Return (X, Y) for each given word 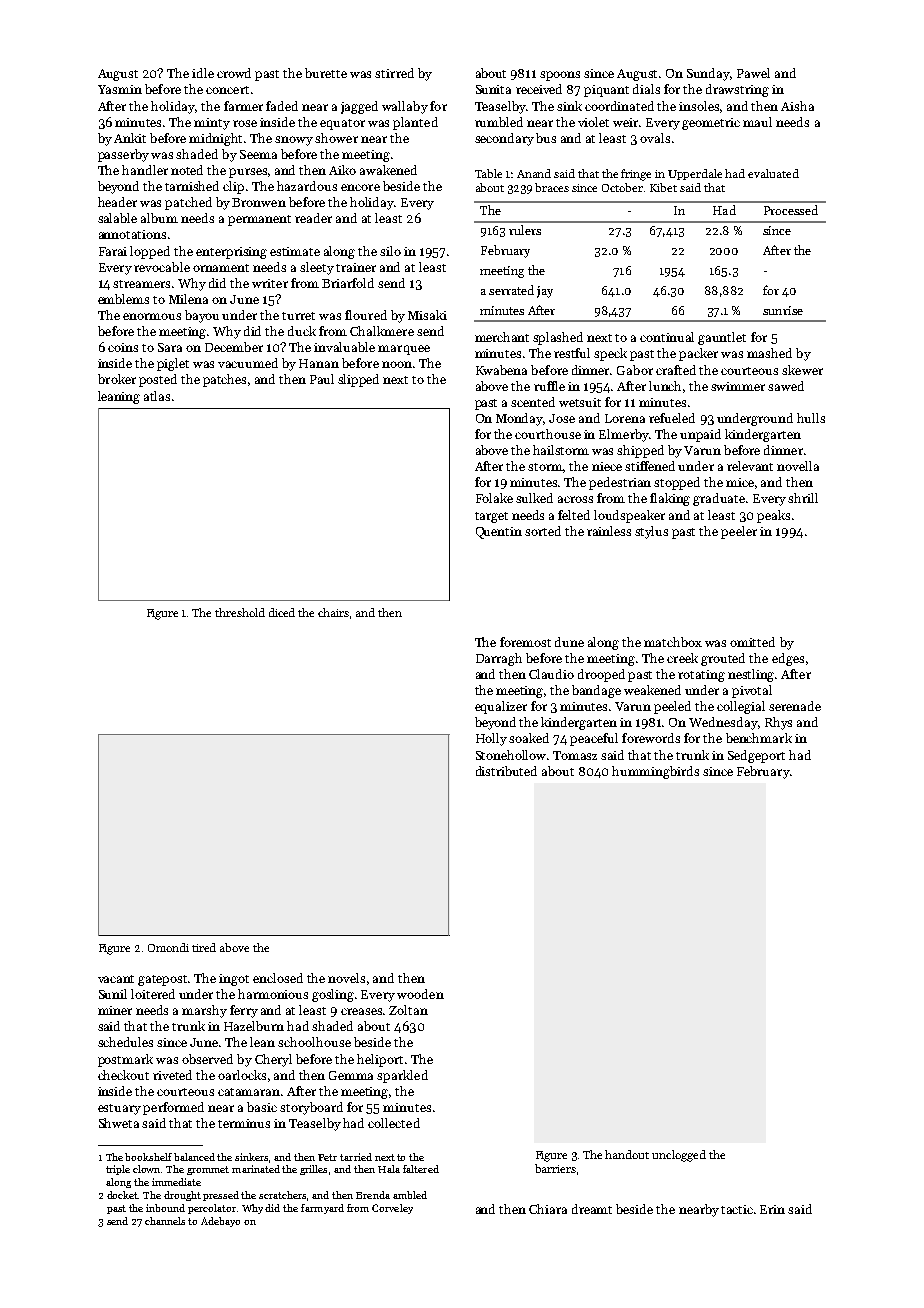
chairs (333, 612)
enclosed (278, 978)
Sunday (708, 74)
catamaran (249, 1092)
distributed (506, 771)
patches (224, 380)
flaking (670, 499)
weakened (652, 690)
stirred (394, 73)
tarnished (192, 186)
